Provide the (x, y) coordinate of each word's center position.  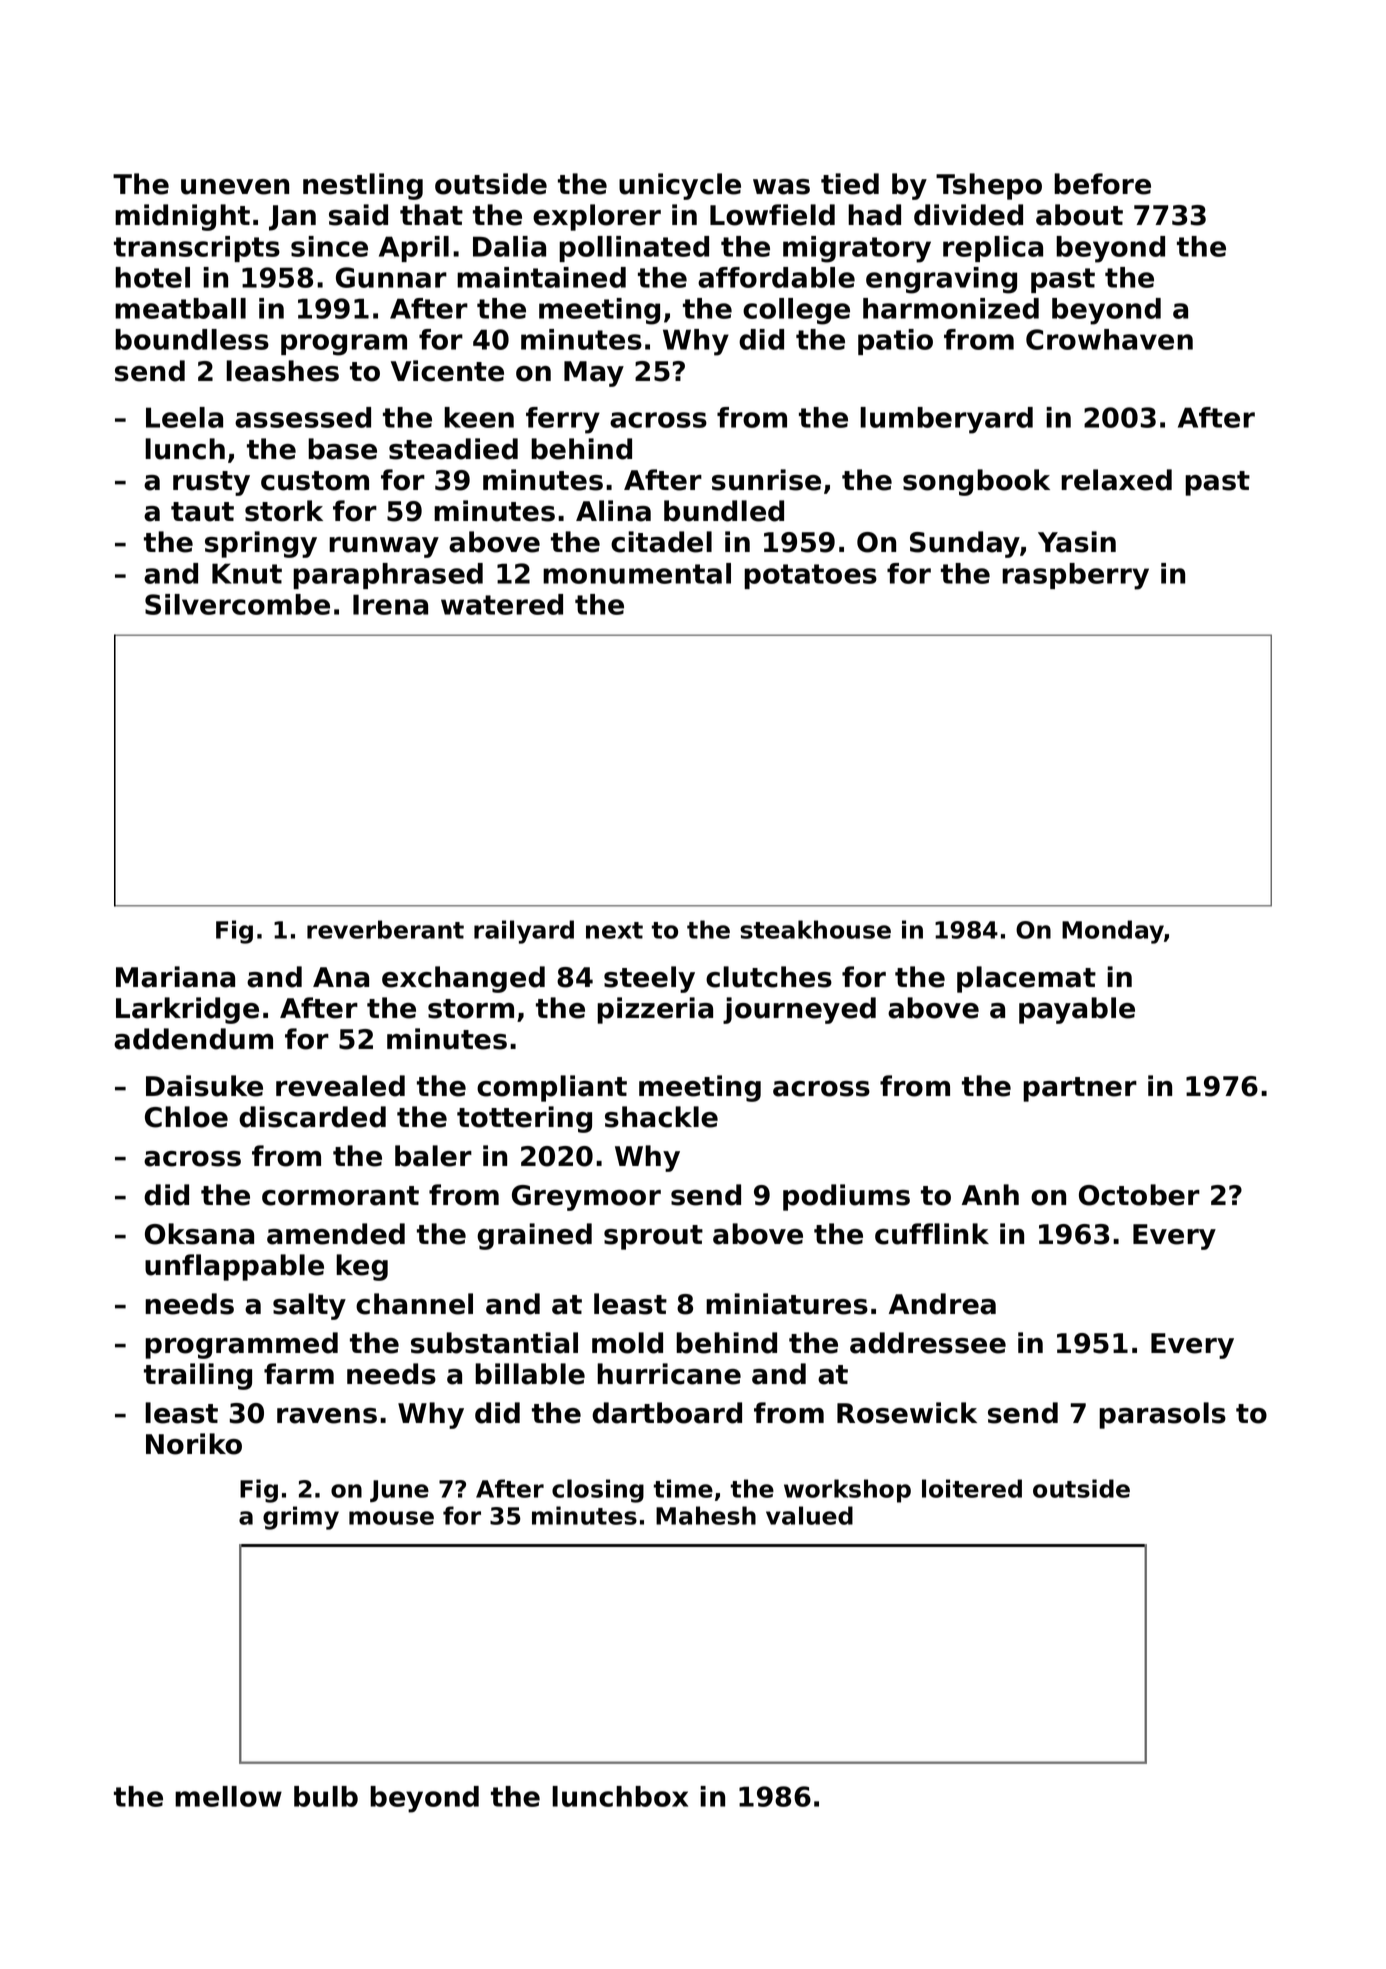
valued (809, 1515)
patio (895, 342)
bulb (326, 1796)
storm (471, 1009)
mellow (228, 1796)
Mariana (175, 977)
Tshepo (989, 186)
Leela (184, 417)
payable (1077, 1010)
